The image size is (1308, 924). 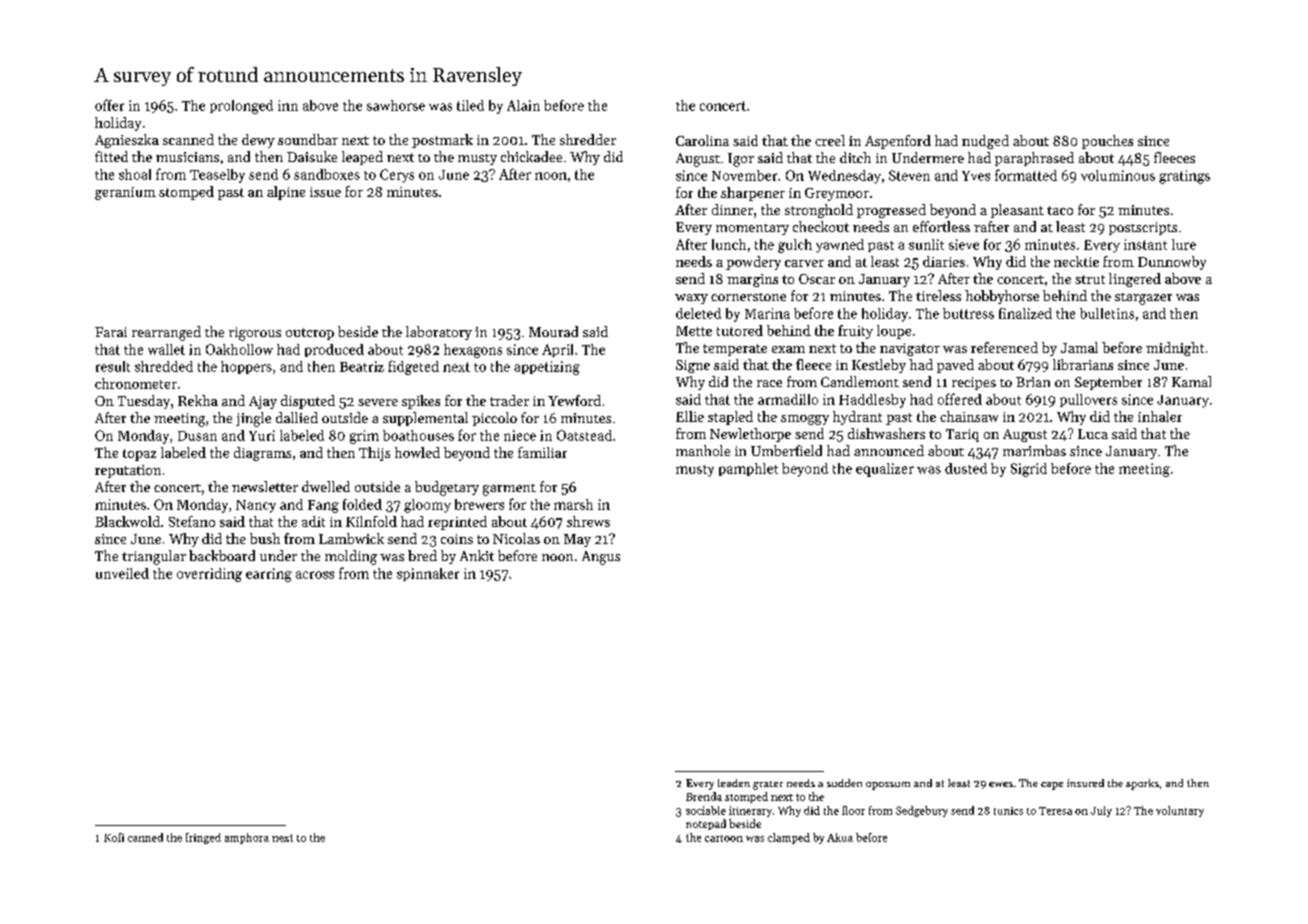 What do you see at coordinates (439, 333) in the screenshot?
I see `laboratory` at bounding box center [439, 333].
